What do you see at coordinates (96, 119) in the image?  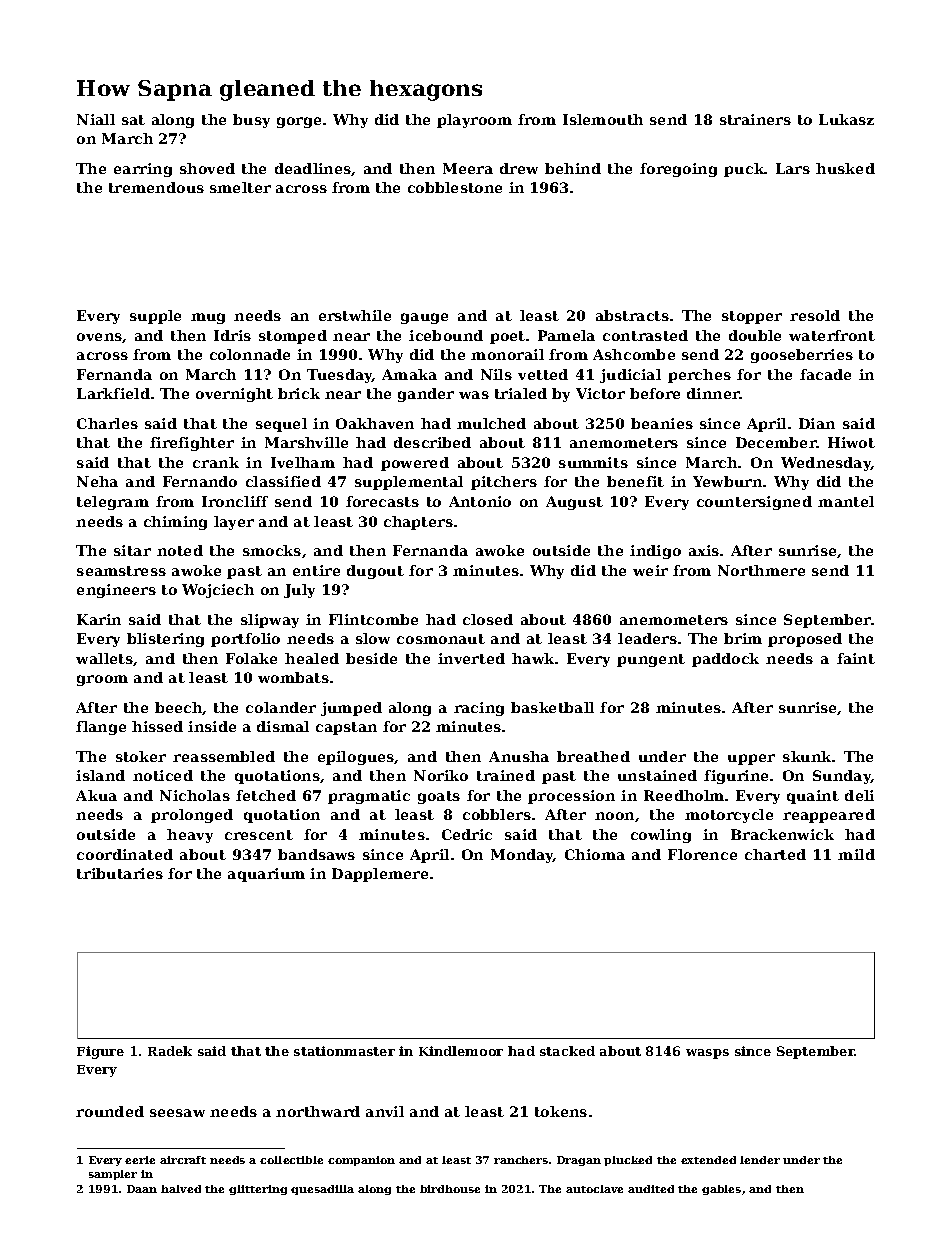 I see `Niall` at bounding box center [96, 119].
